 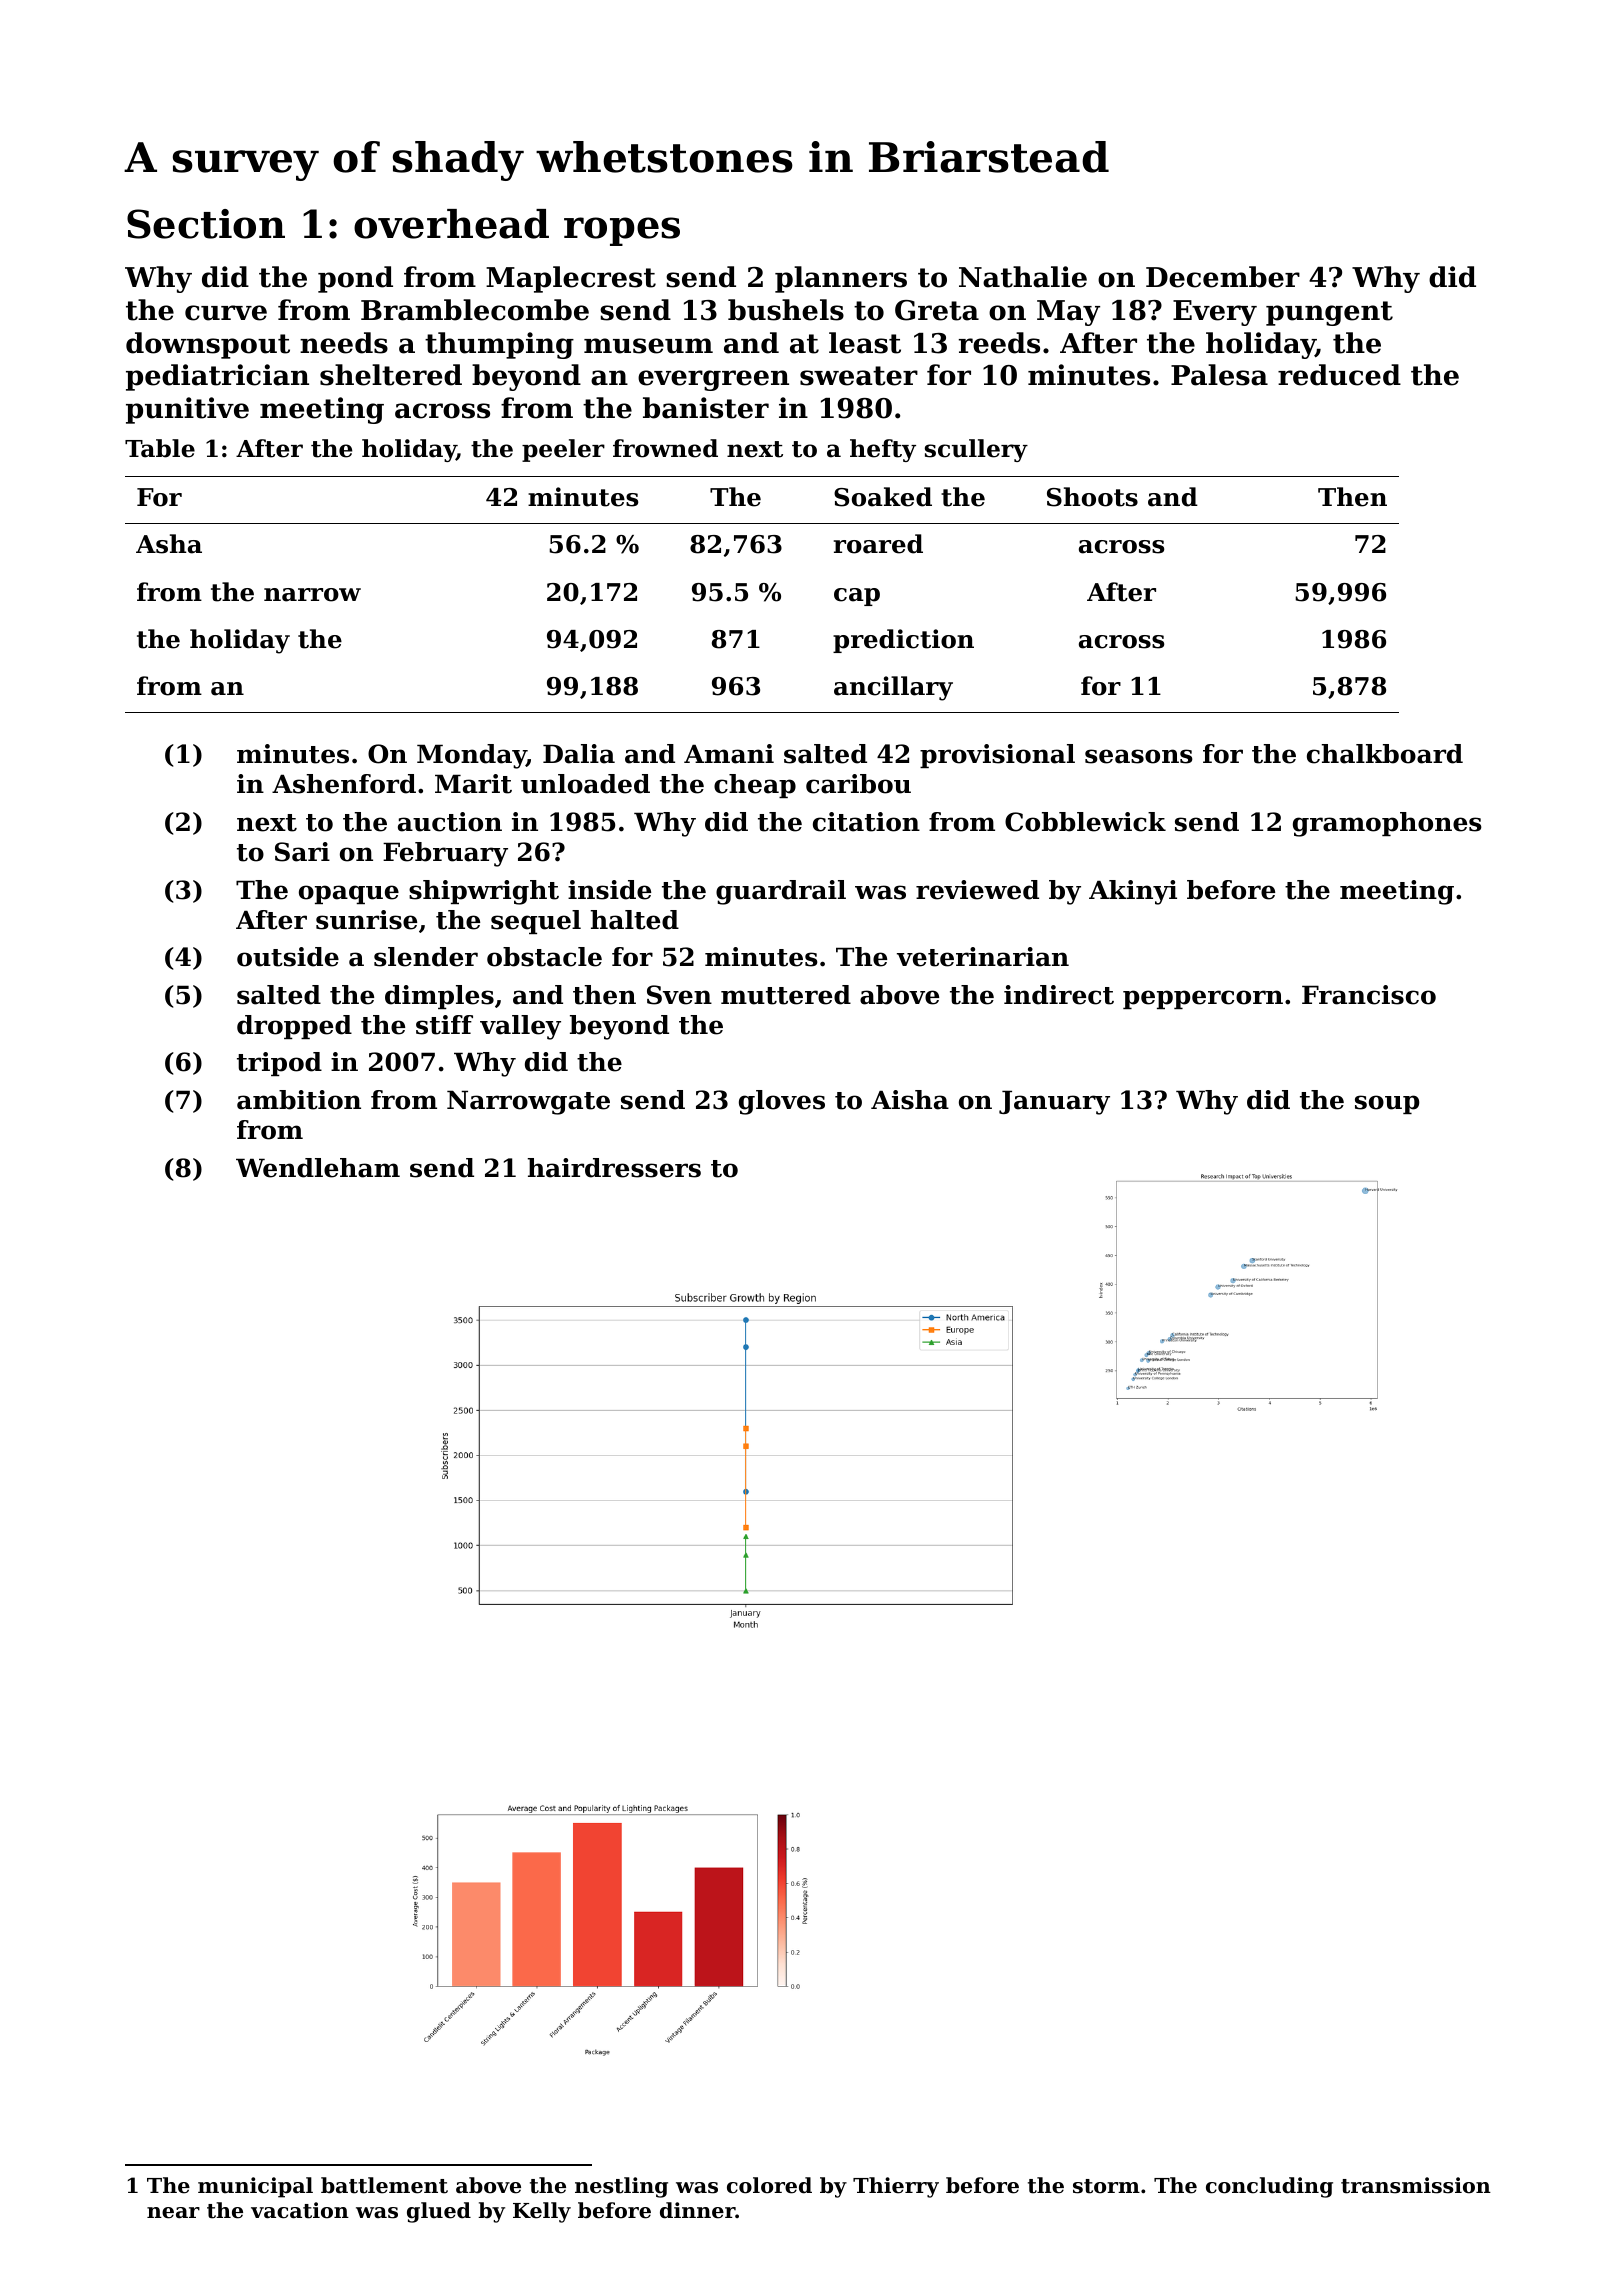 What do you see at coordinates (1339, 375) in the screenshot?
I see `reduced` at bounding box center [1339, 375].
